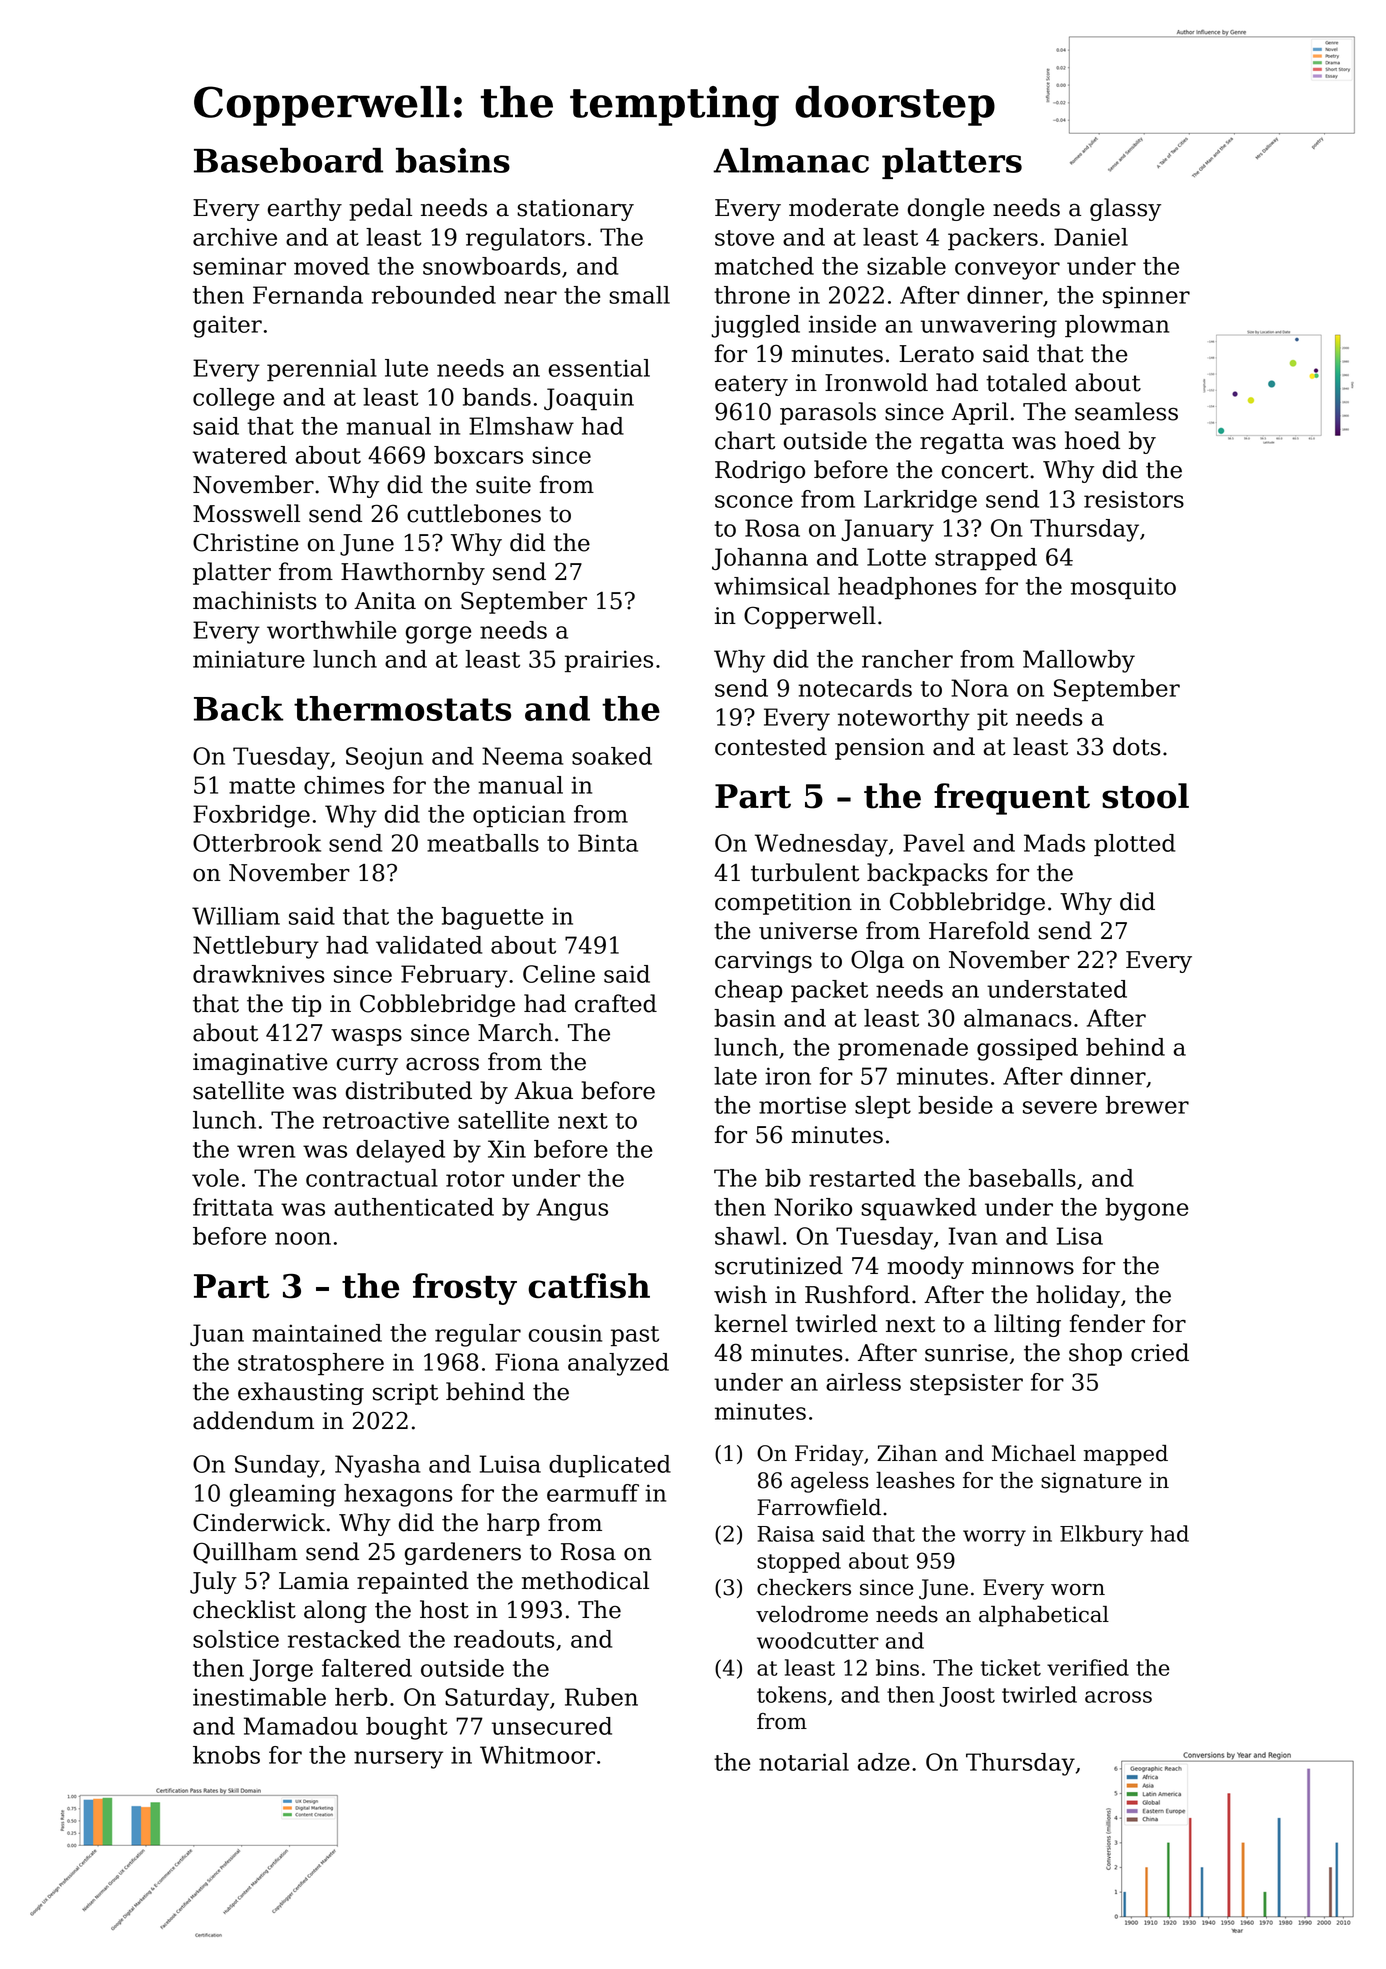  Describe the element at coordinates (735, 1076) in the page. I see `late` at that location.
